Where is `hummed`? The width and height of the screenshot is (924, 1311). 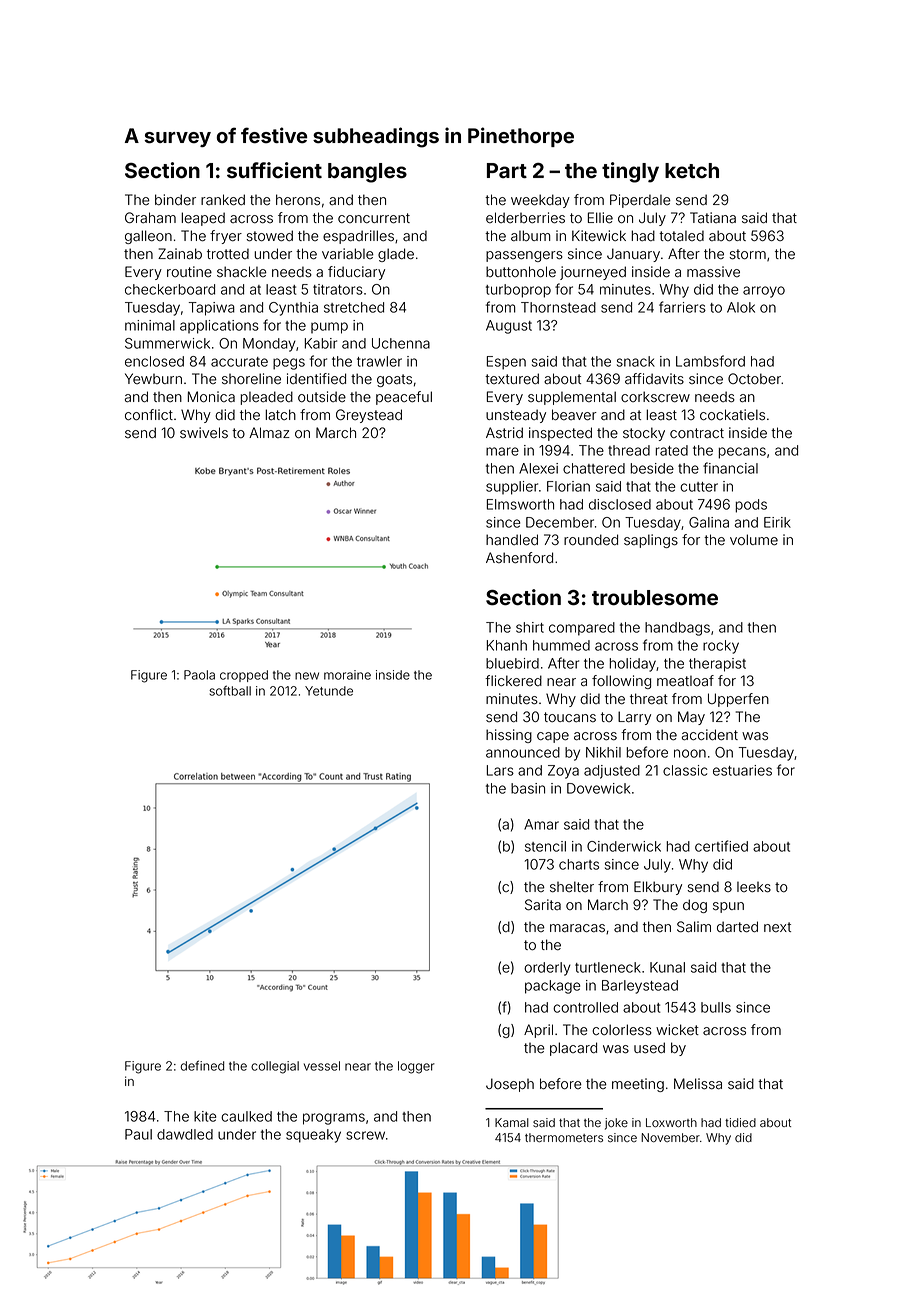 hummed is located at coordinates (561, 645).
